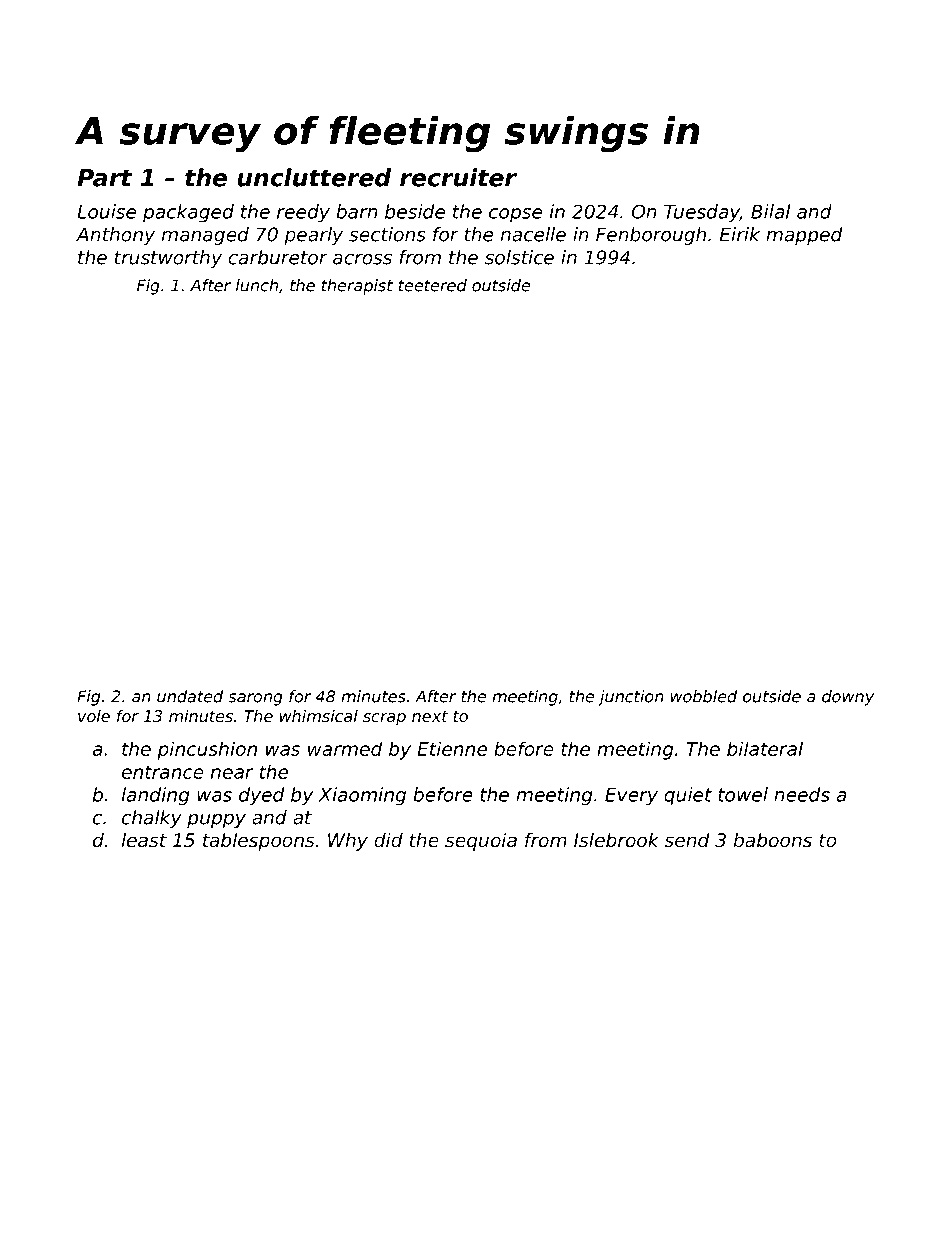 The height and width of the screenshot is (1233, 952). Describe the element at coordinates (190, 696) in the screenshot. I see `undated` at that location.
